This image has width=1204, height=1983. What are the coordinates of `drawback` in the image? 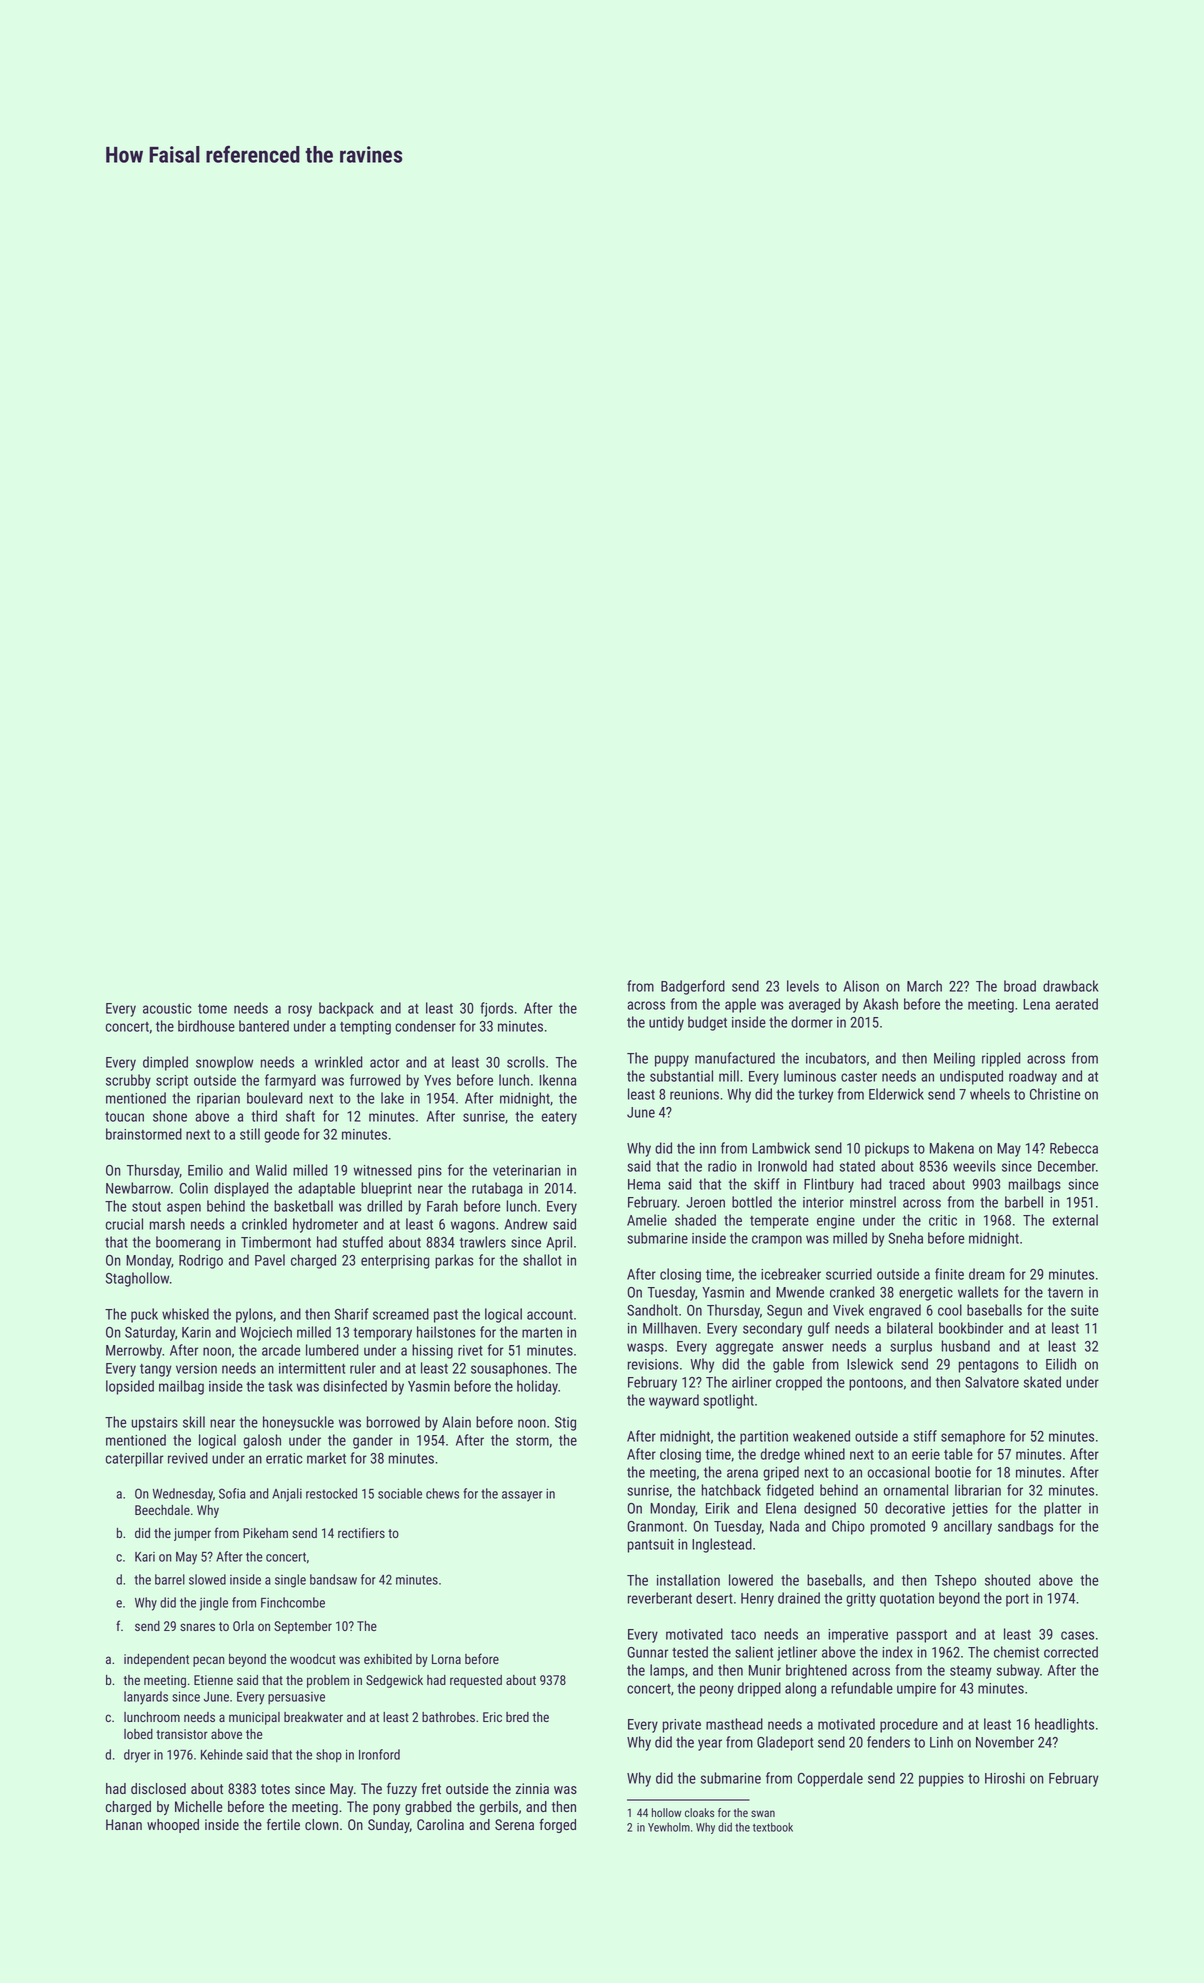 It's located at (1071, 986).
